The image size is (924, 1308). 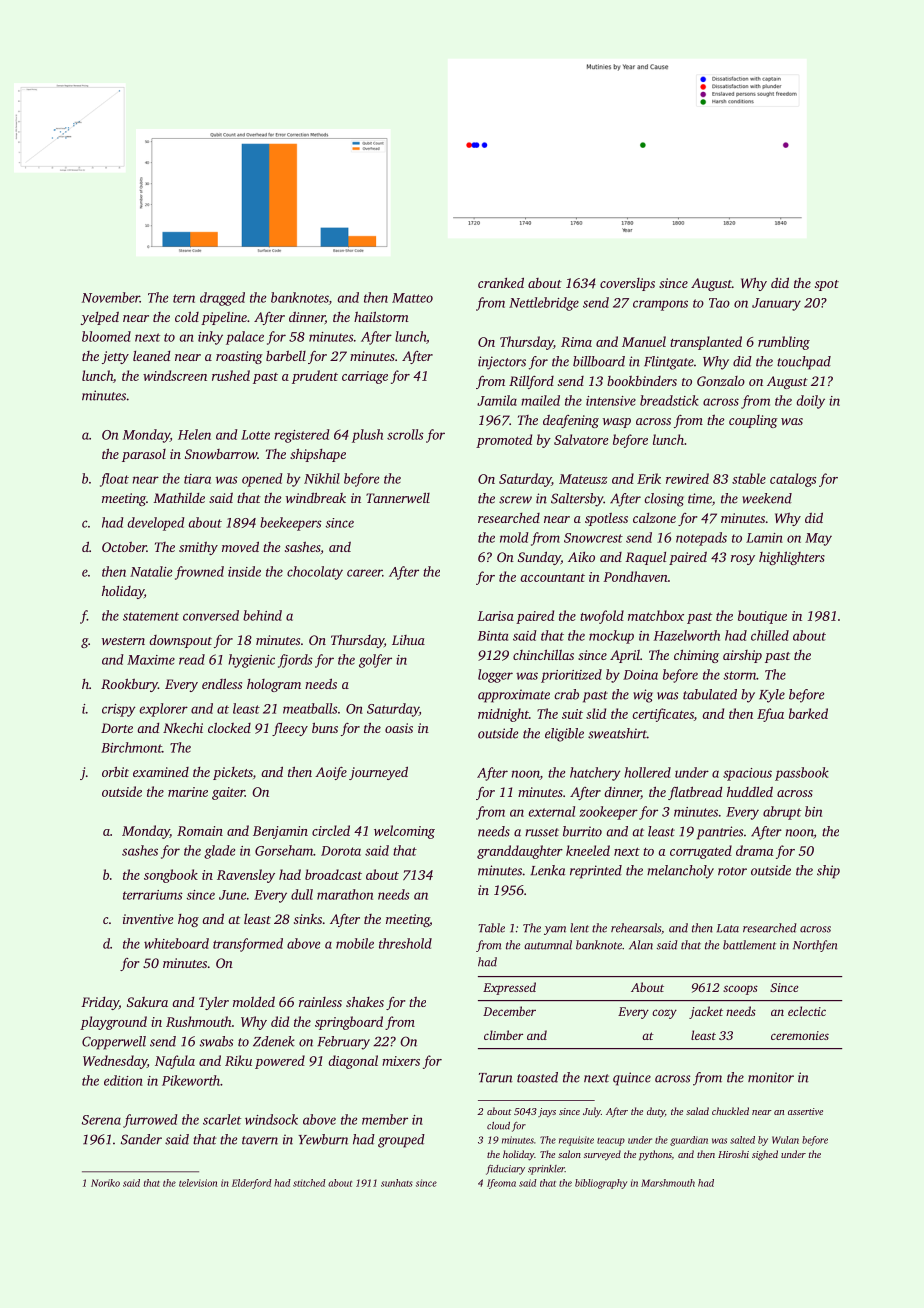 I want to click on Serena, so click(x=101, y=1120).
